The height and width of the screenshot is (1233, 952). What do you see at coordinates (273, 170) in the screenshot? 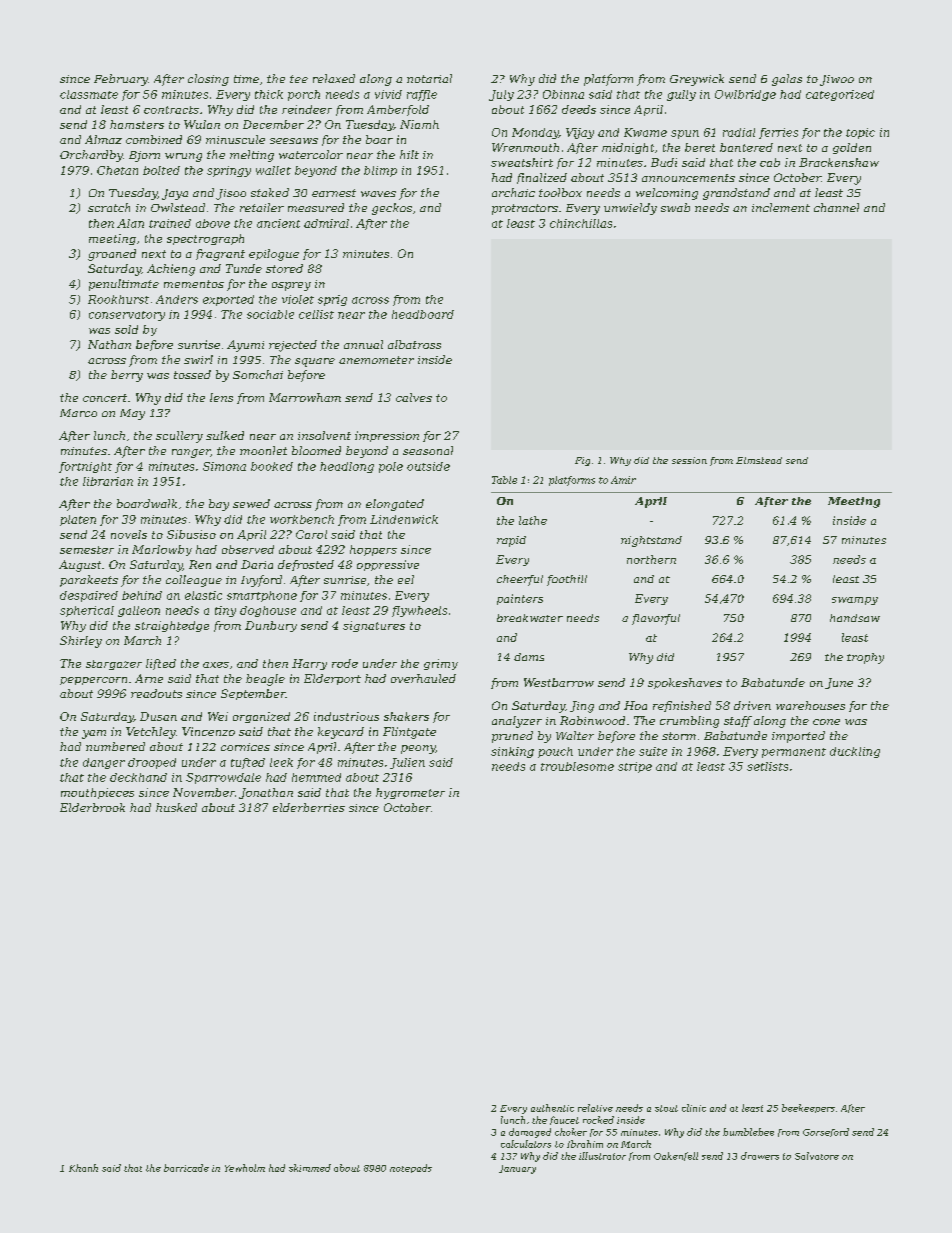
I see `wallet` at bounding box center [273, 170].
